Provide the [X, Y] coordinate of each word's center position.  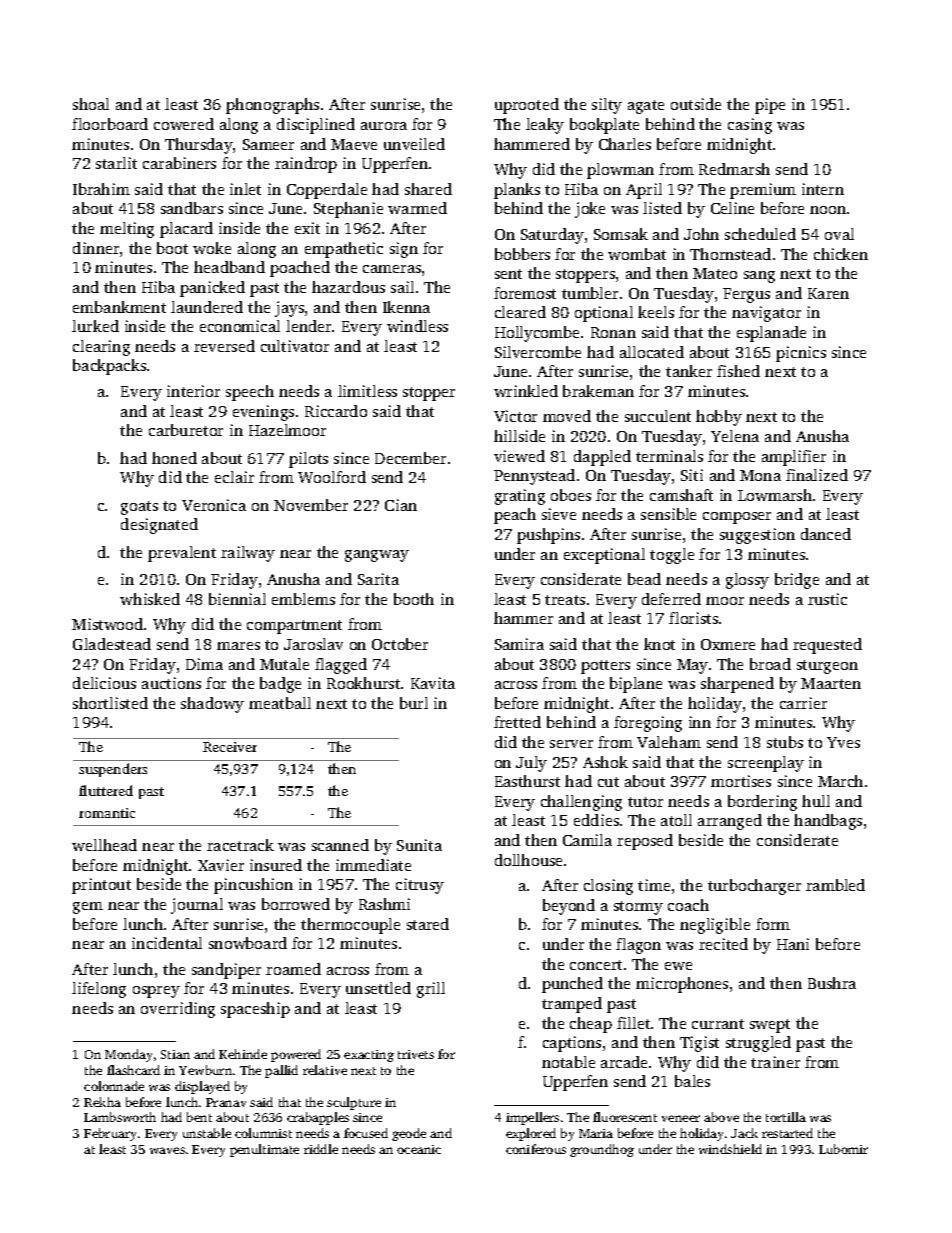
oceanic [419, 1149]
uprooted [527, 106]
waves [167, 1150]
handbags [828, 822]
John [701, 234]
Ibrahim [101, 189]
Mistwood [107, 624]
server [571, 744]
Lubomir [843, 1149]
